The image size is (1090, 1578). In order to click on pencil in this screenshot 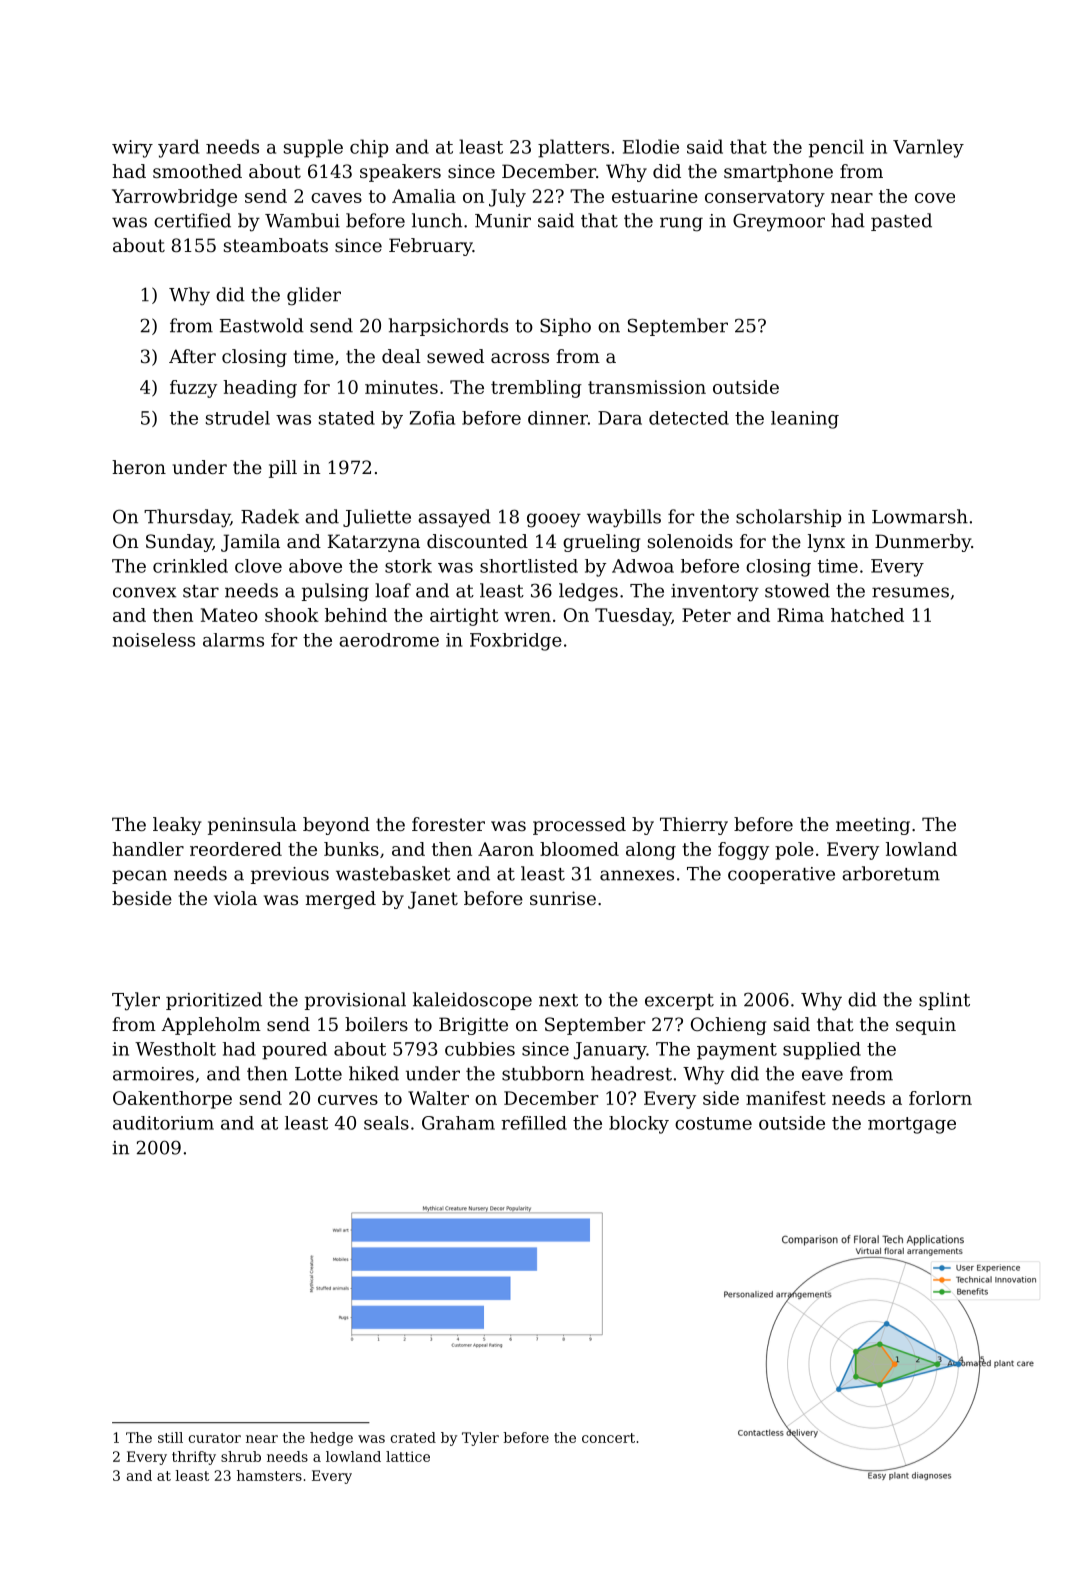, I will do `click(836, 148)`.
